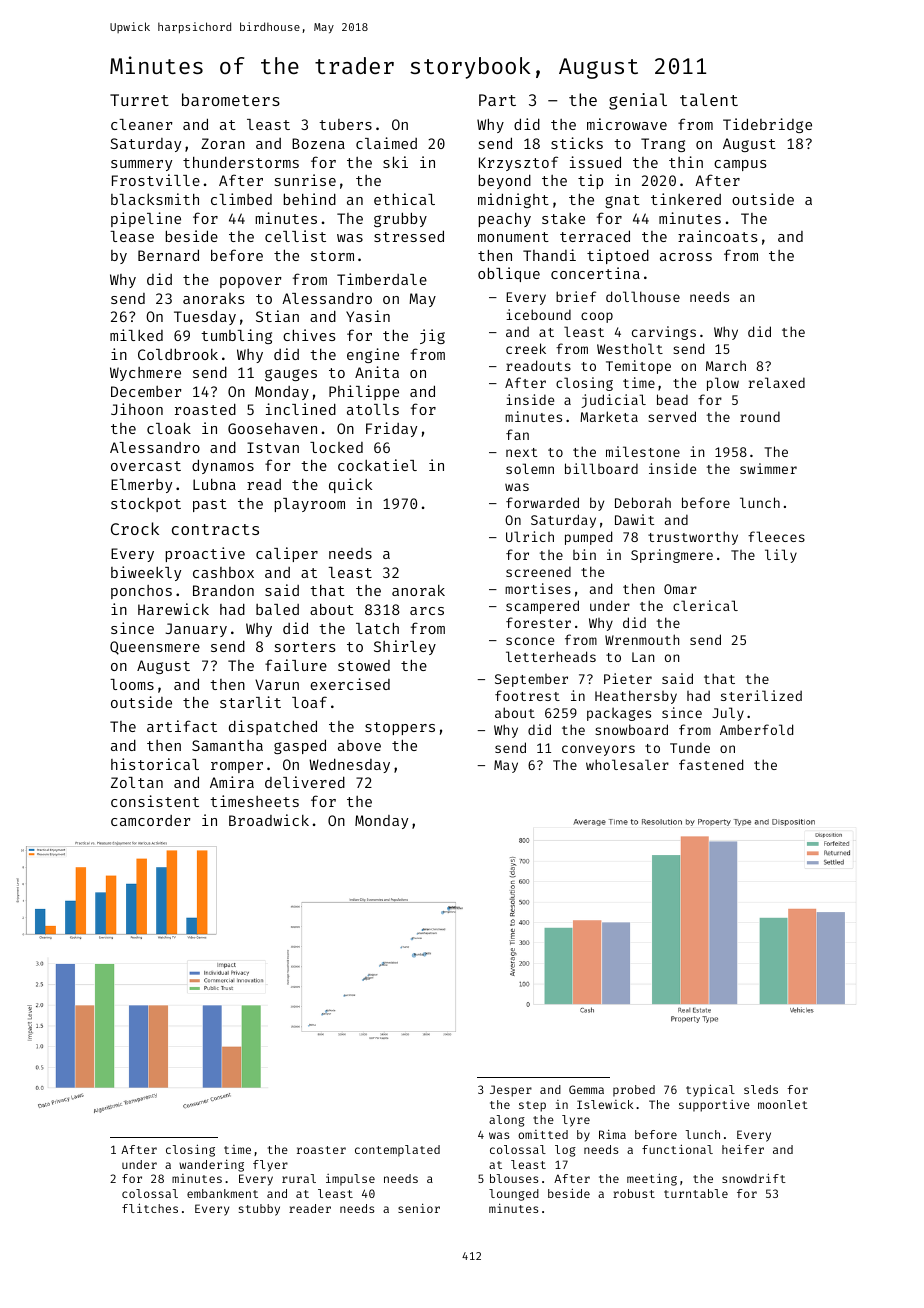  I want to click on flyer, so click(270, 1166).
